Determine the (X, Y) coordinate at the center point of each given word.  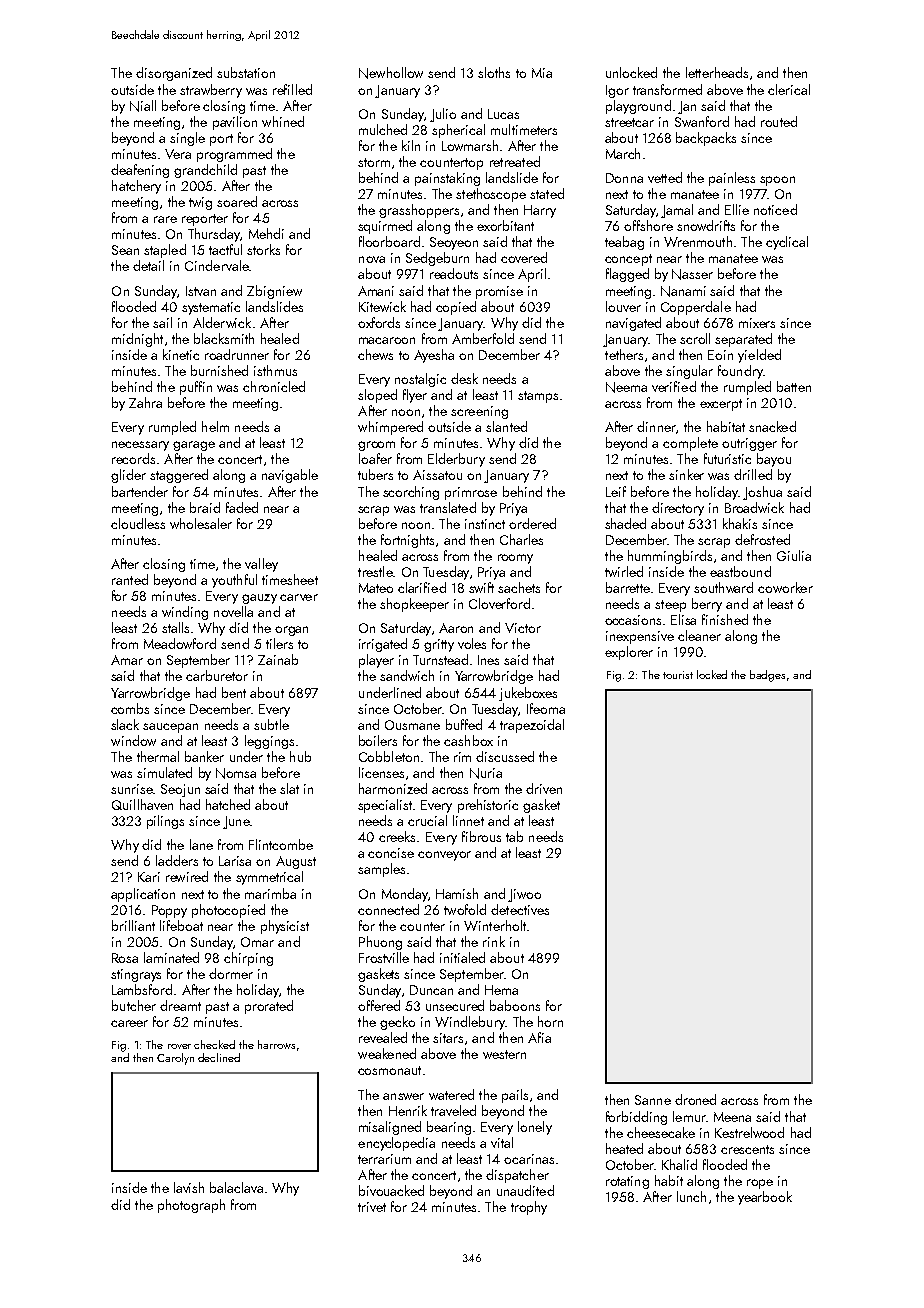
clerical (789, 89)
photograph (191, 1206)
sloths (494, 72)
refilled (292, 89)
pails (515, 1096)
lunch (691, 1196)
